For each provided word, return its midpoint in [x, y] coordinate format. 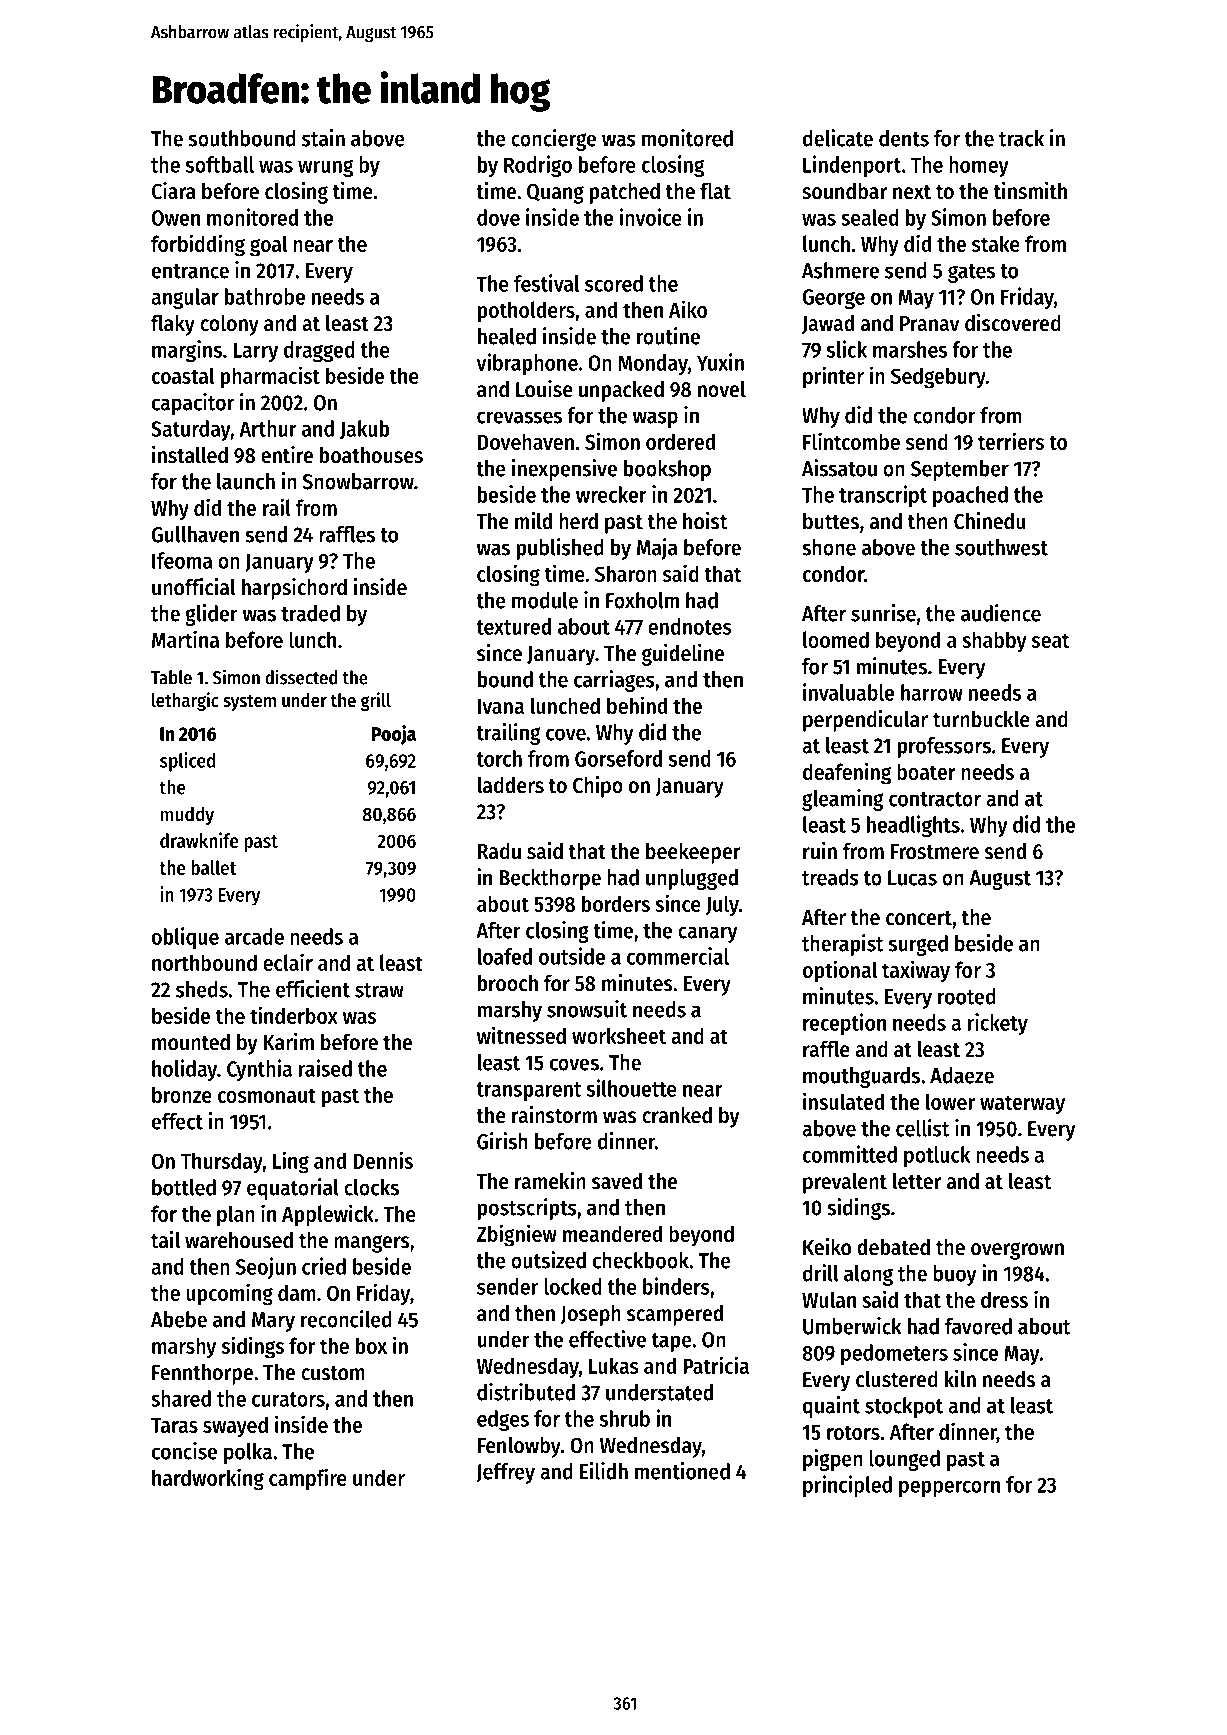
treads [830, 877]
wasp [655, 419]
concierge [553, 140]
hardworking [208, 1479]
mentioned [682, 1471]
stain [323, 138]
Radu [499, 851]
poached [970, 496]
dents [904, 138]
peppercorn [949, 1489]
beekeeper [693, 853]
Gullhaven [195, 534]
